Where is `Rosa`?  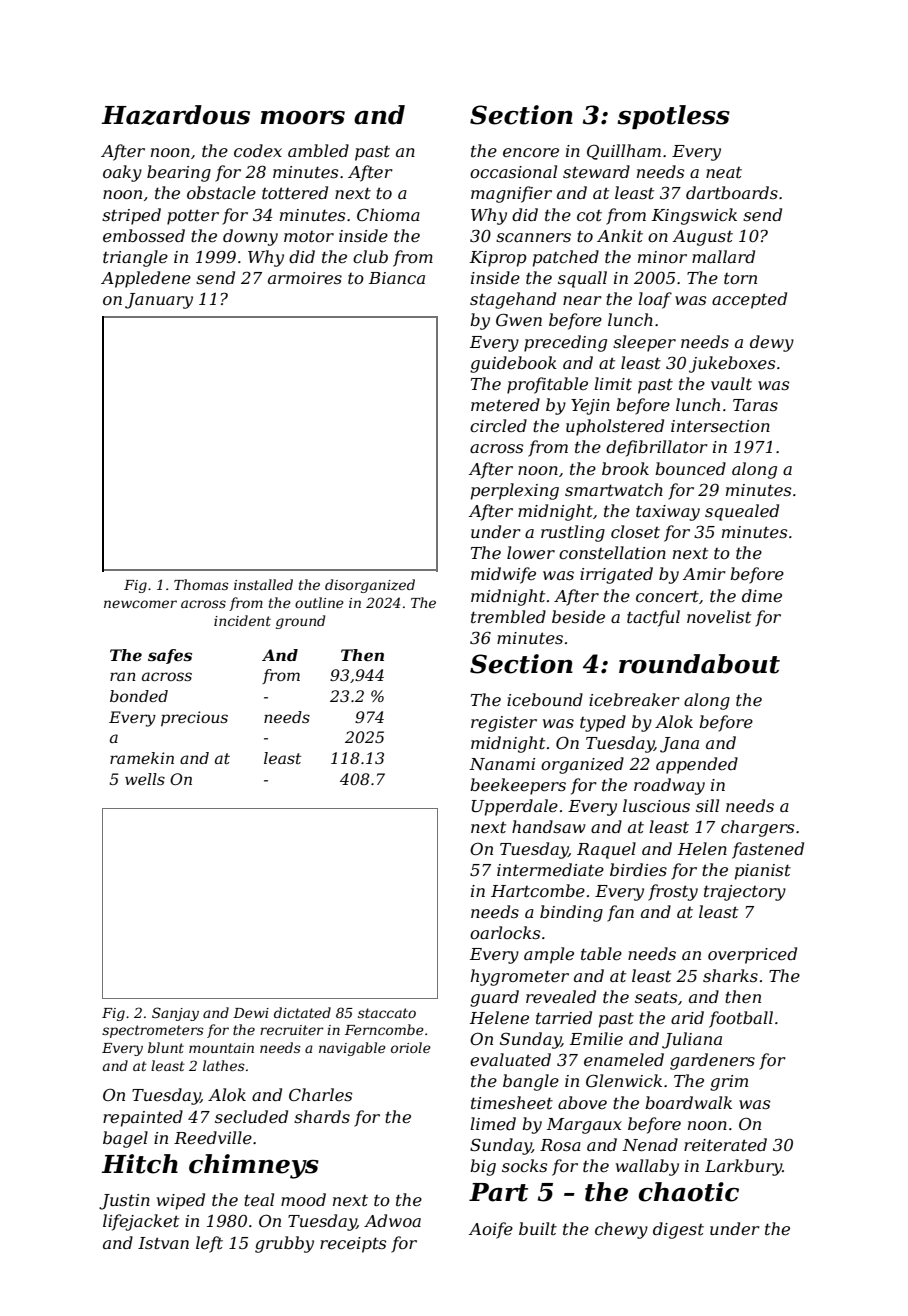 Rosa is located at coordinates (560, 1145).
